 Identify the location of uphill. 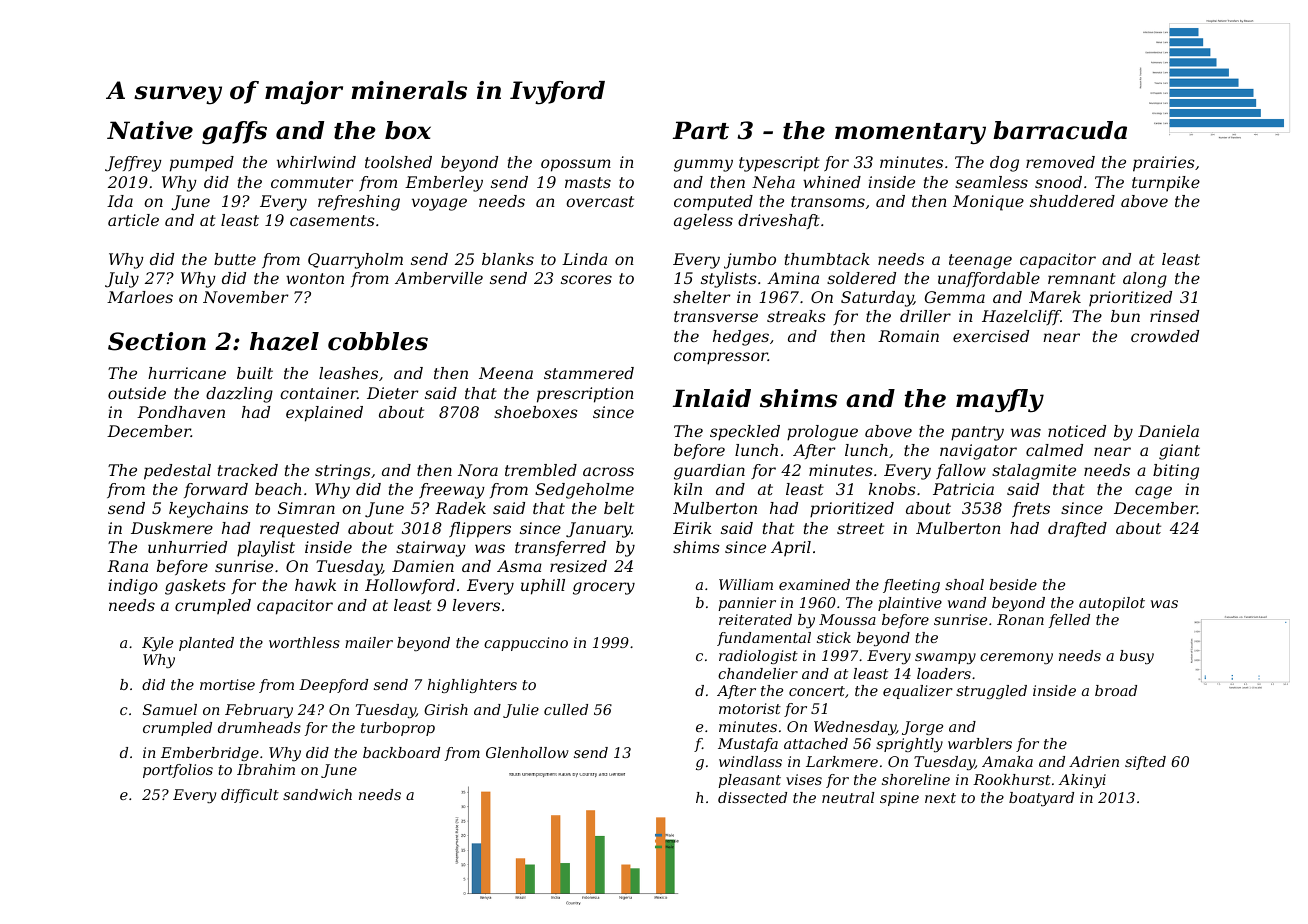
(543, 587).
